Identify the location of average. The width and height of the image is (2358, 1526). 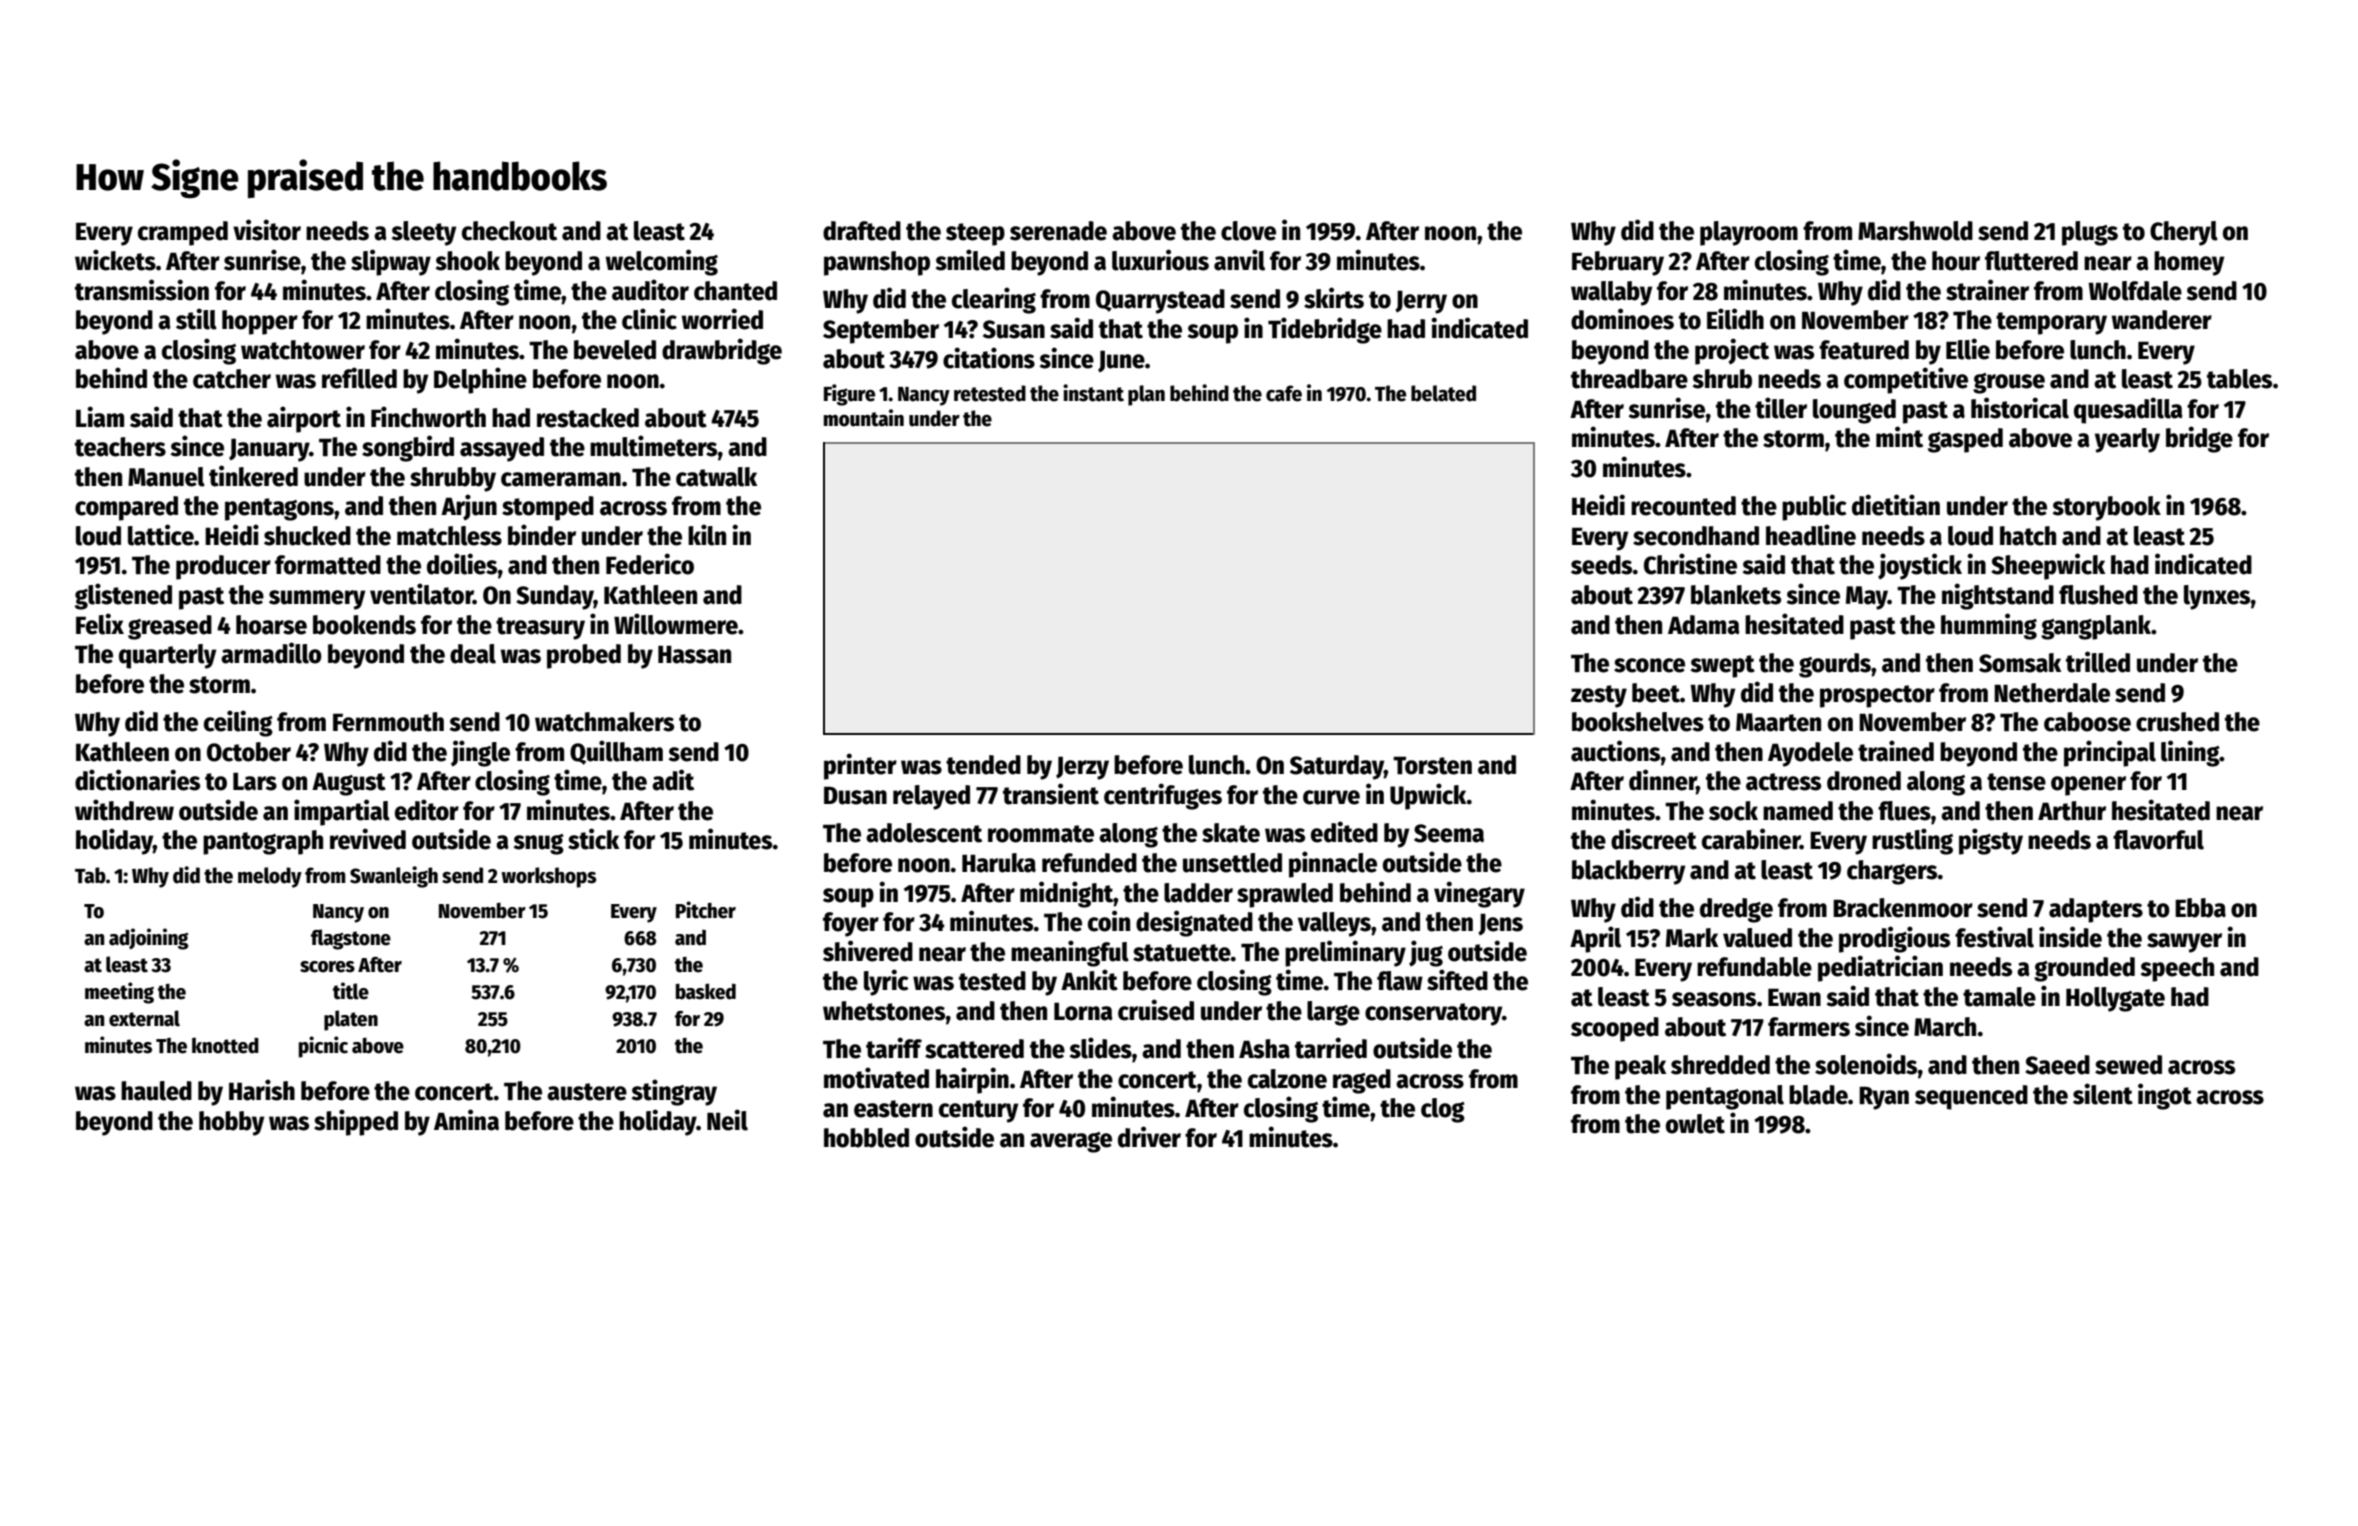
(1071, 1142).
